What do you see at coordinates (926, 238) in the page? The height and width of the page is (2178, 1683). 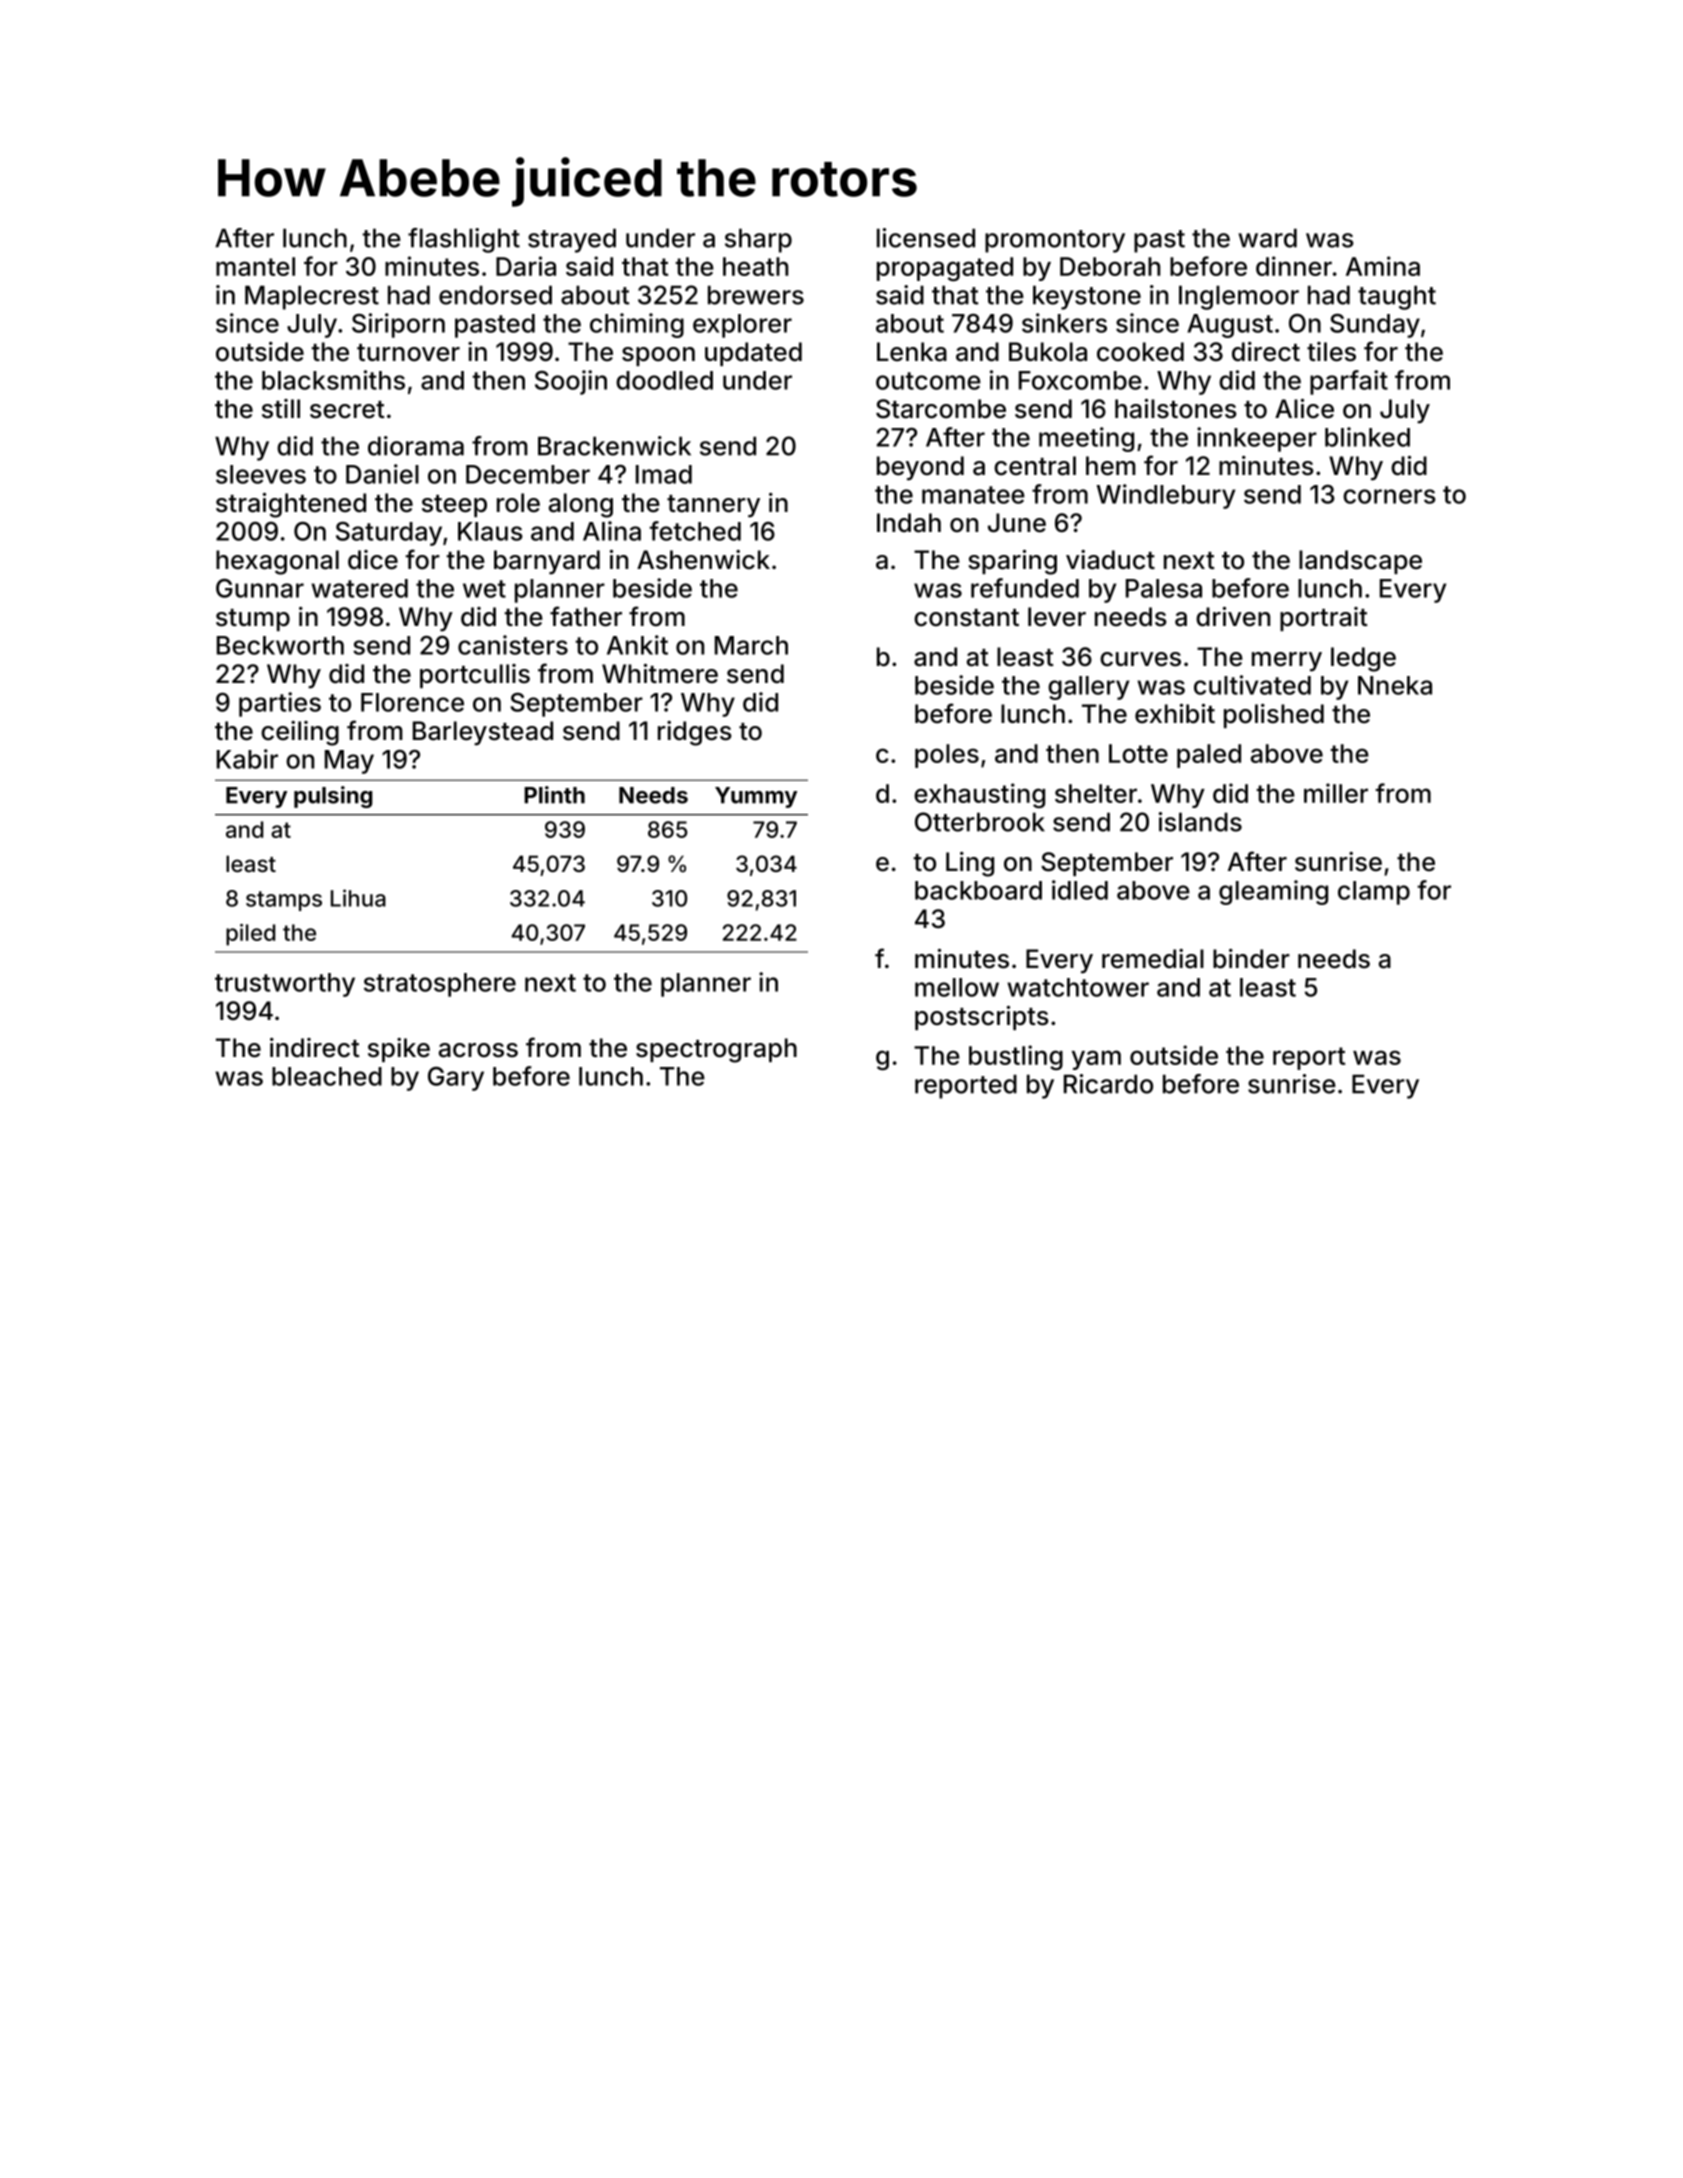 I see `licensed` at bounding box center [926, 238].
